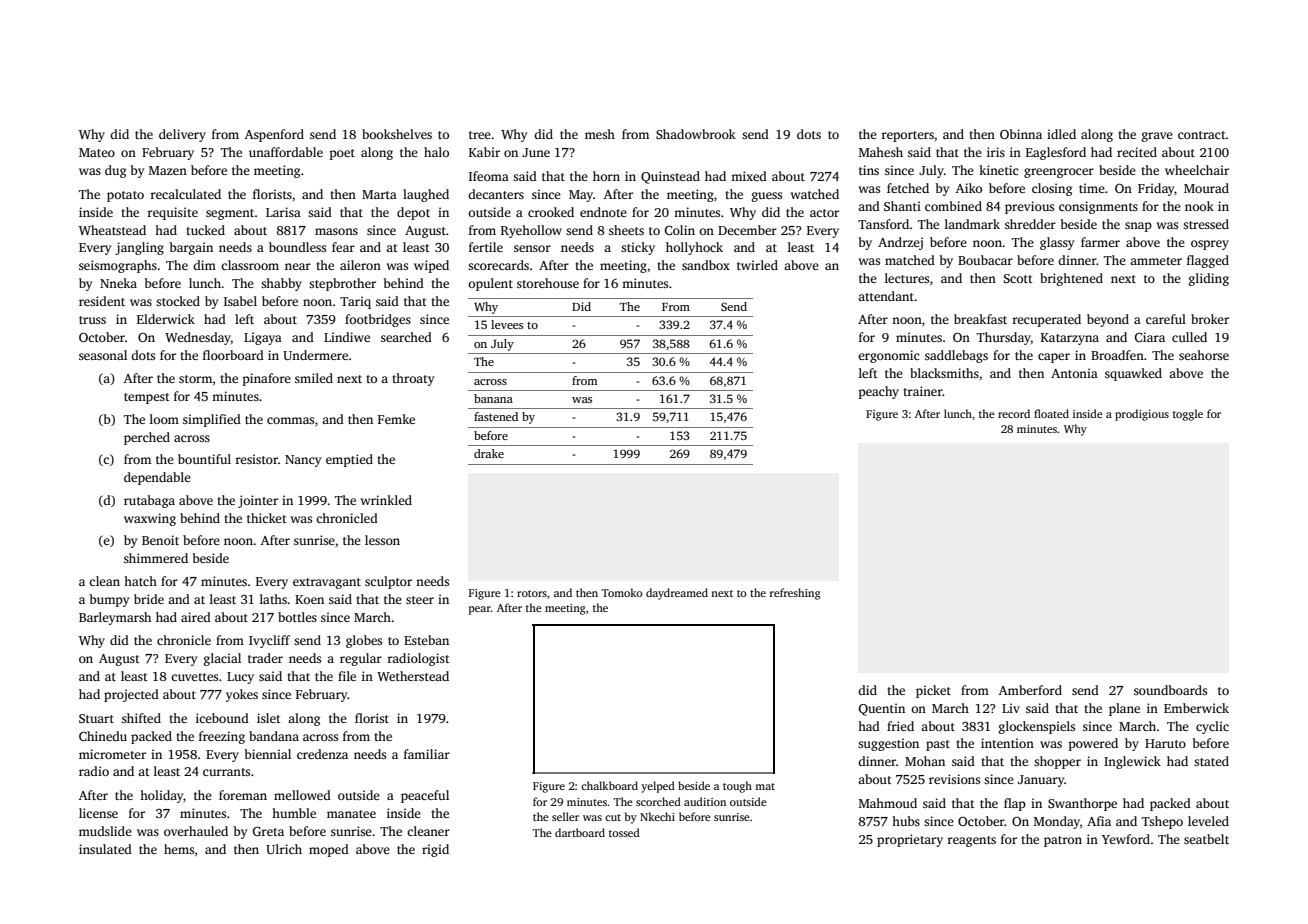 The image size is (1308, 924). Describe the element at coordinates (150, 519) in the page. I see `waxwing` at that location.
